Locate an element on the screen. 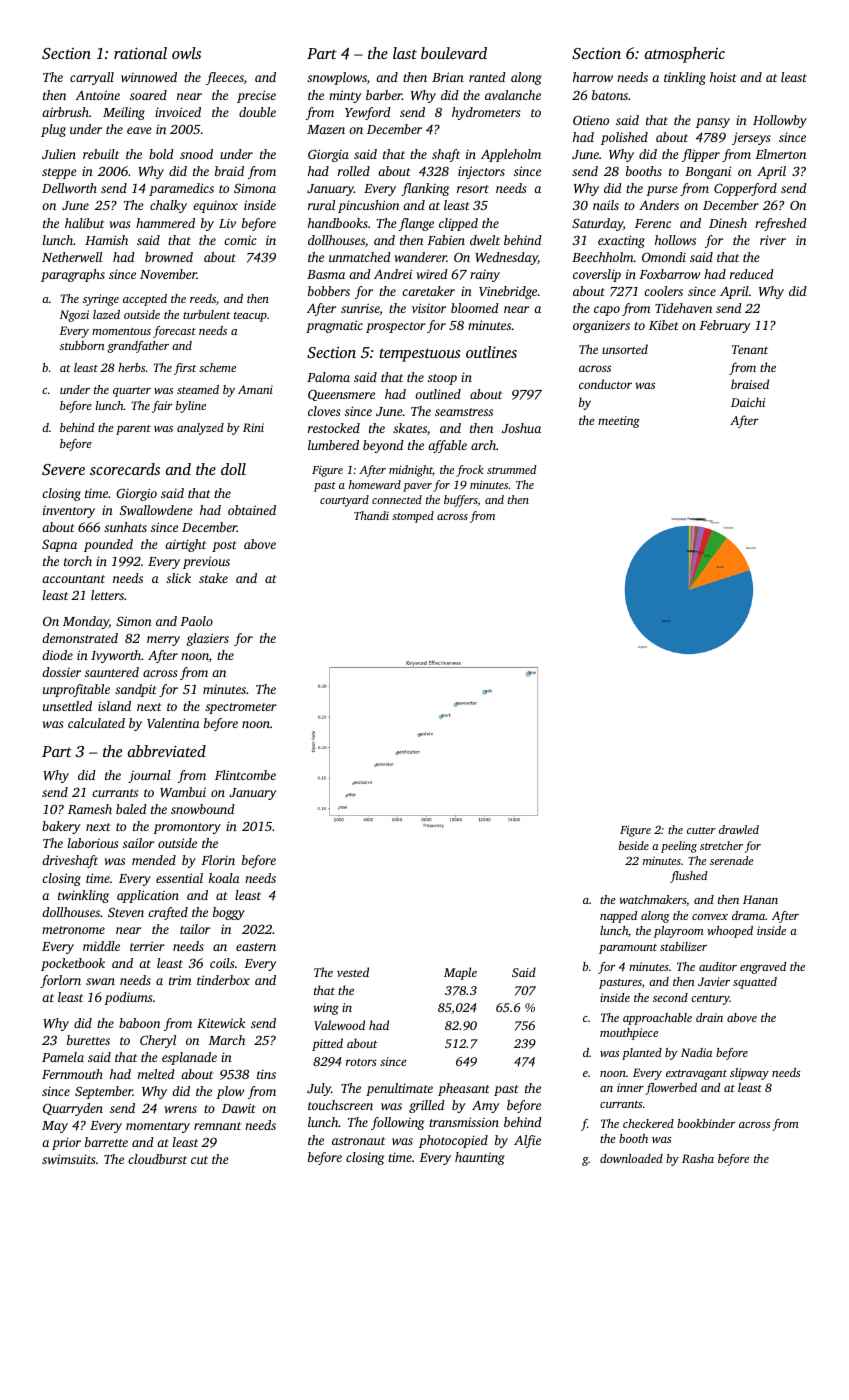 Image resolution: width=849 pixels, height=1400 pixels. beside is located at coordinates (634, 845).
